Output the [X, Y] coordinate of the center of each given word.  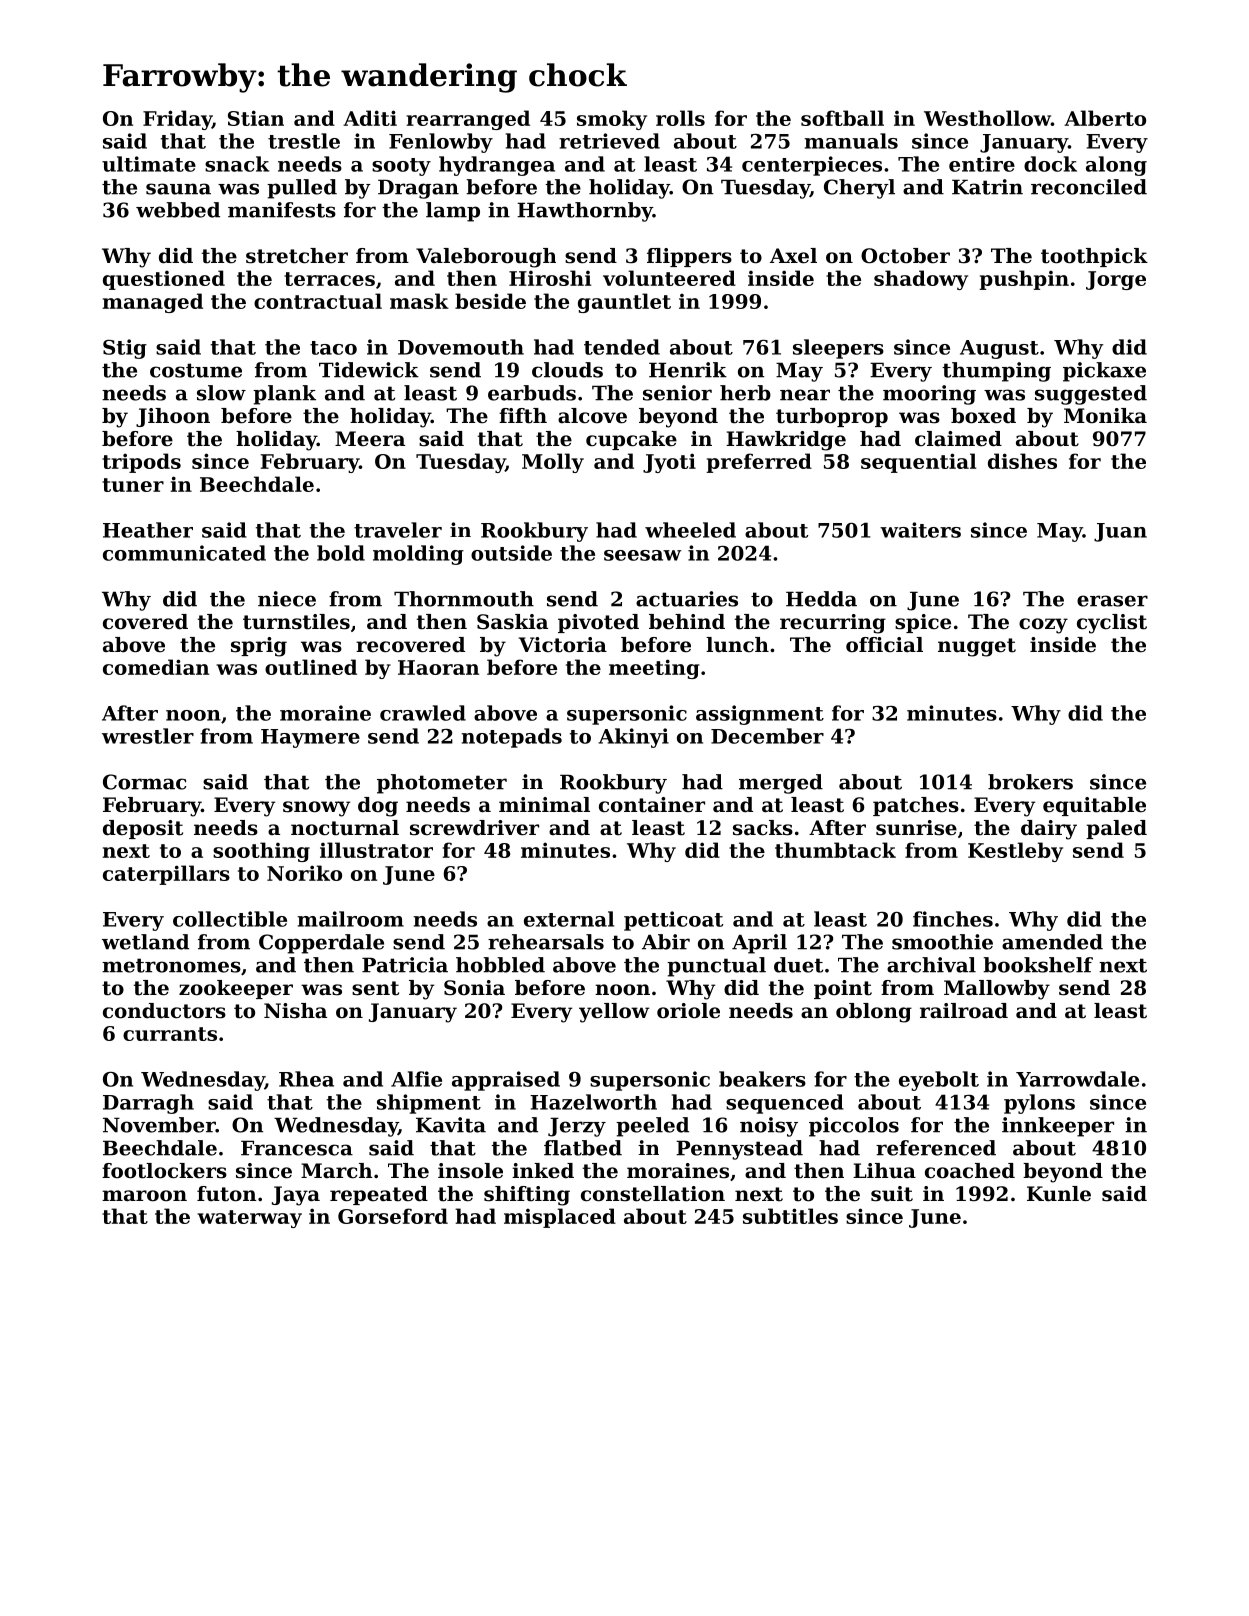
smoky [612, 120]
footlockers [164, 1171]
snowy [316, 809]
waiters [920, 530]
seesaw [642, 555]
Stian [256, 118]
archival [931, 965]
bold [341, 553]
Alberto [1105, 118]
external [569, 919]
